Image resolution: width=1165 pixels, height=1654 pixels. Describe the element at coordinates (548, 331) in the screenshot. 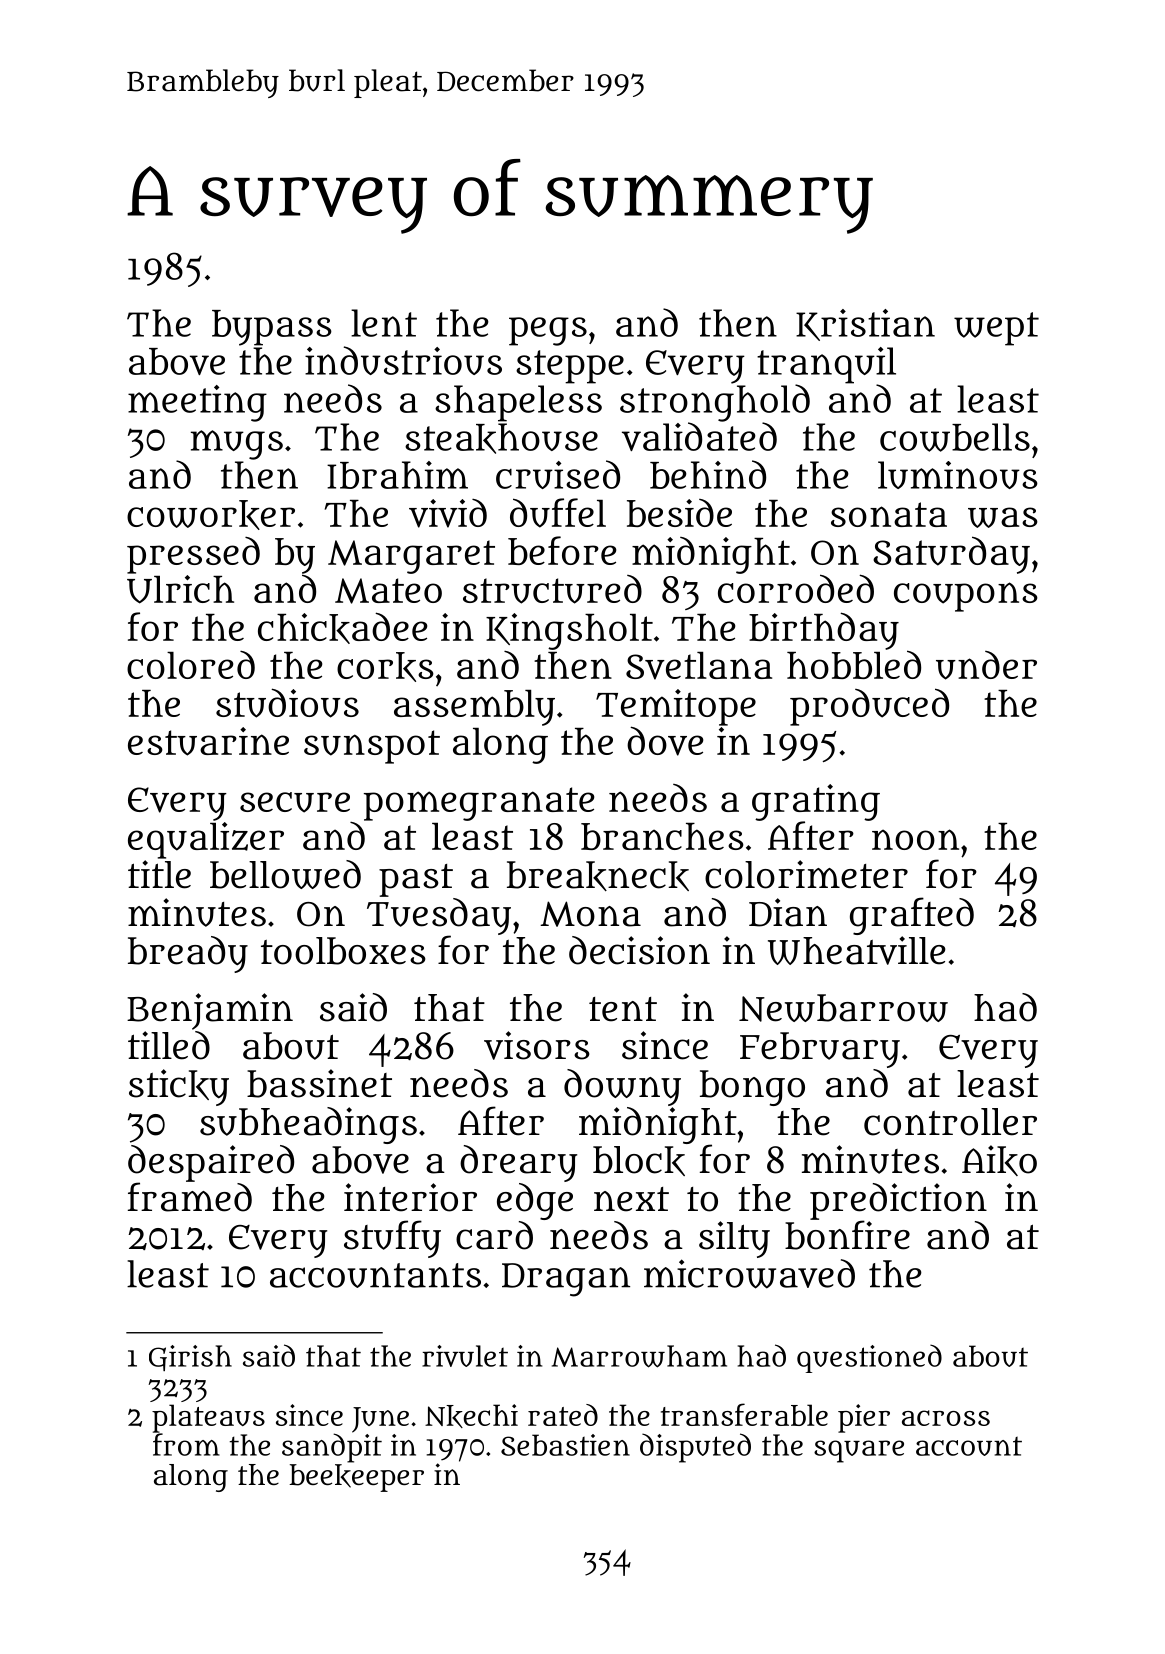

I see `pegs` at that location.
